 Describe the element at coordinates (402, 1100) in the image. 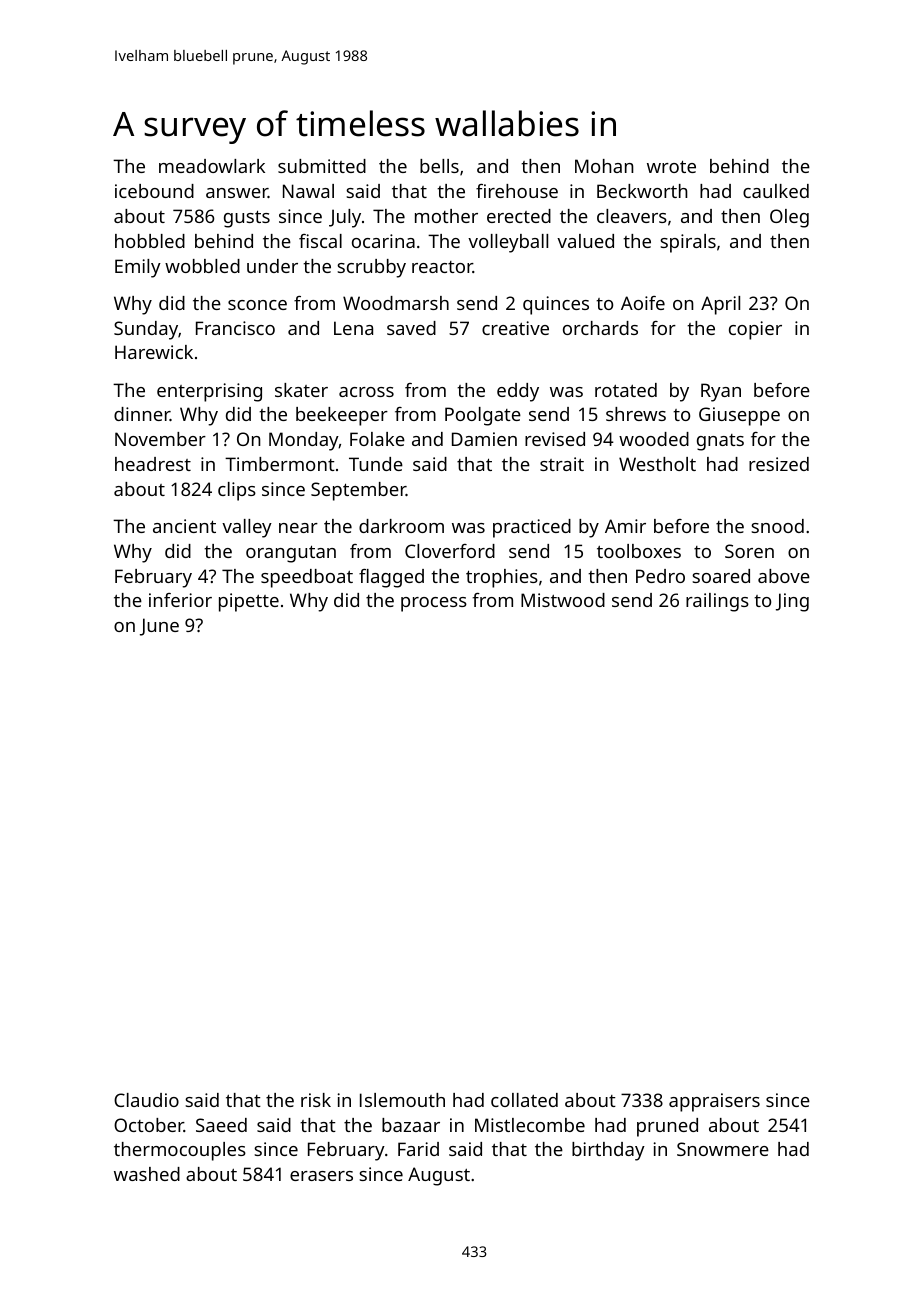

I see `Islemouth` at that location.
